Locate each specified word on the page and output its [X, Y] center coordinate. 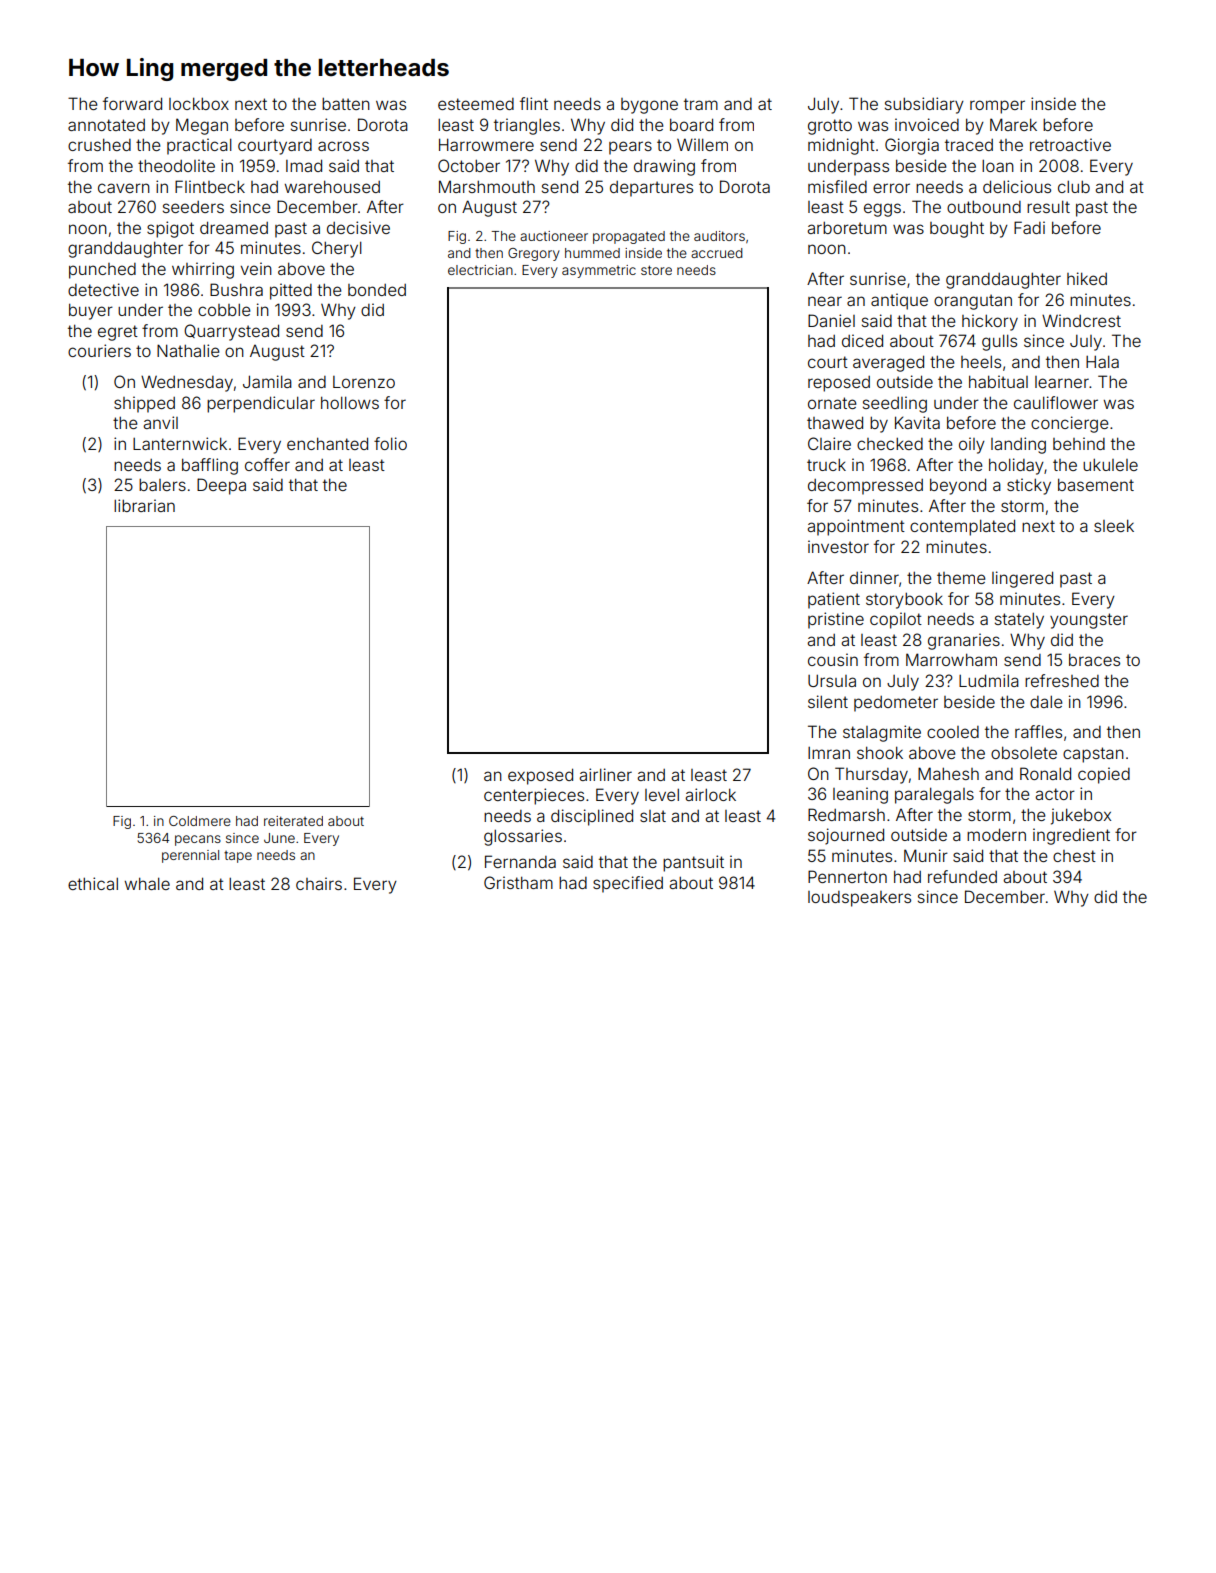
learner [1062, 382]
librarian [144, 505]
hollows [350, 403]
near [825, 301]
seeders [193, 207]
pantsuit [693, 863]
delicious [1017, 186]
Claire [829, 443]
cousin [833, 659]
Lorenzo [364, 382]
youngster [1089, 621]
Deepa [221, 486]
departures [651, 189]
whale [147, 884]
